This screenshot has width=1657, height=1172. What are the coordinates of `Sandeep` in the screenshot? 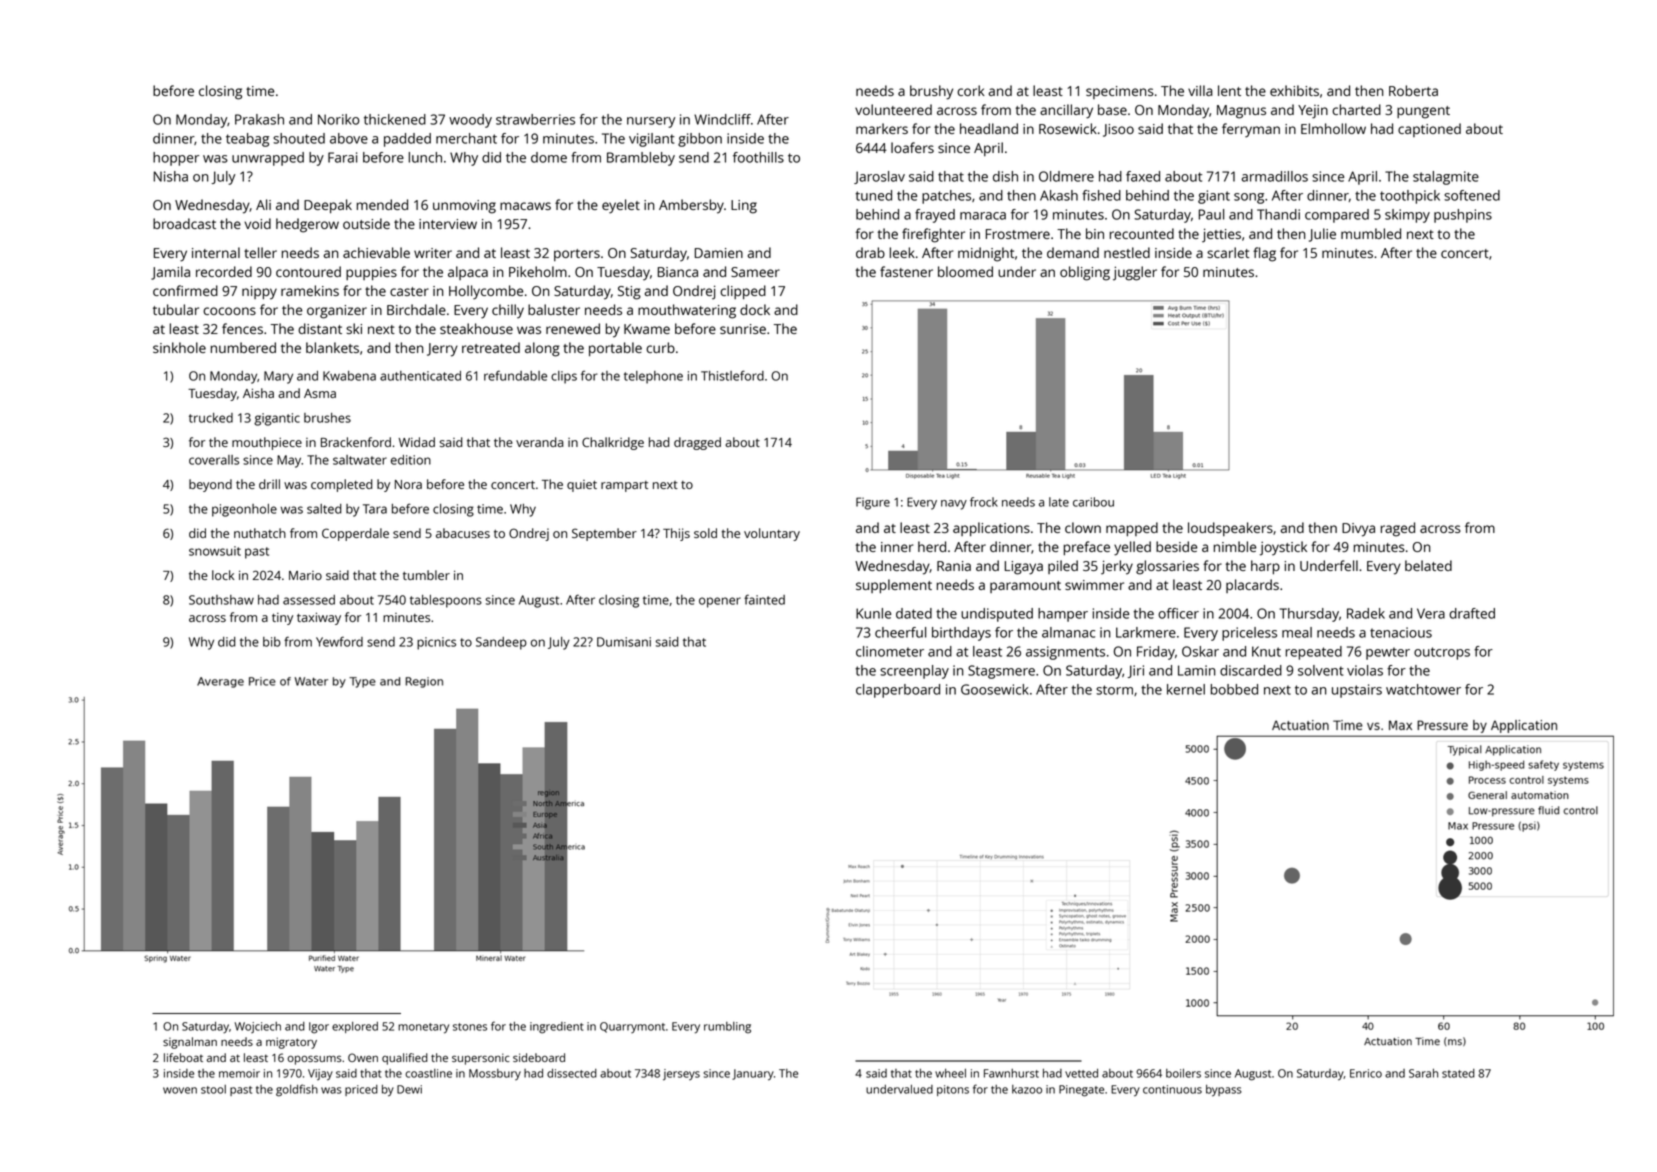 It's located at (501, 643).
